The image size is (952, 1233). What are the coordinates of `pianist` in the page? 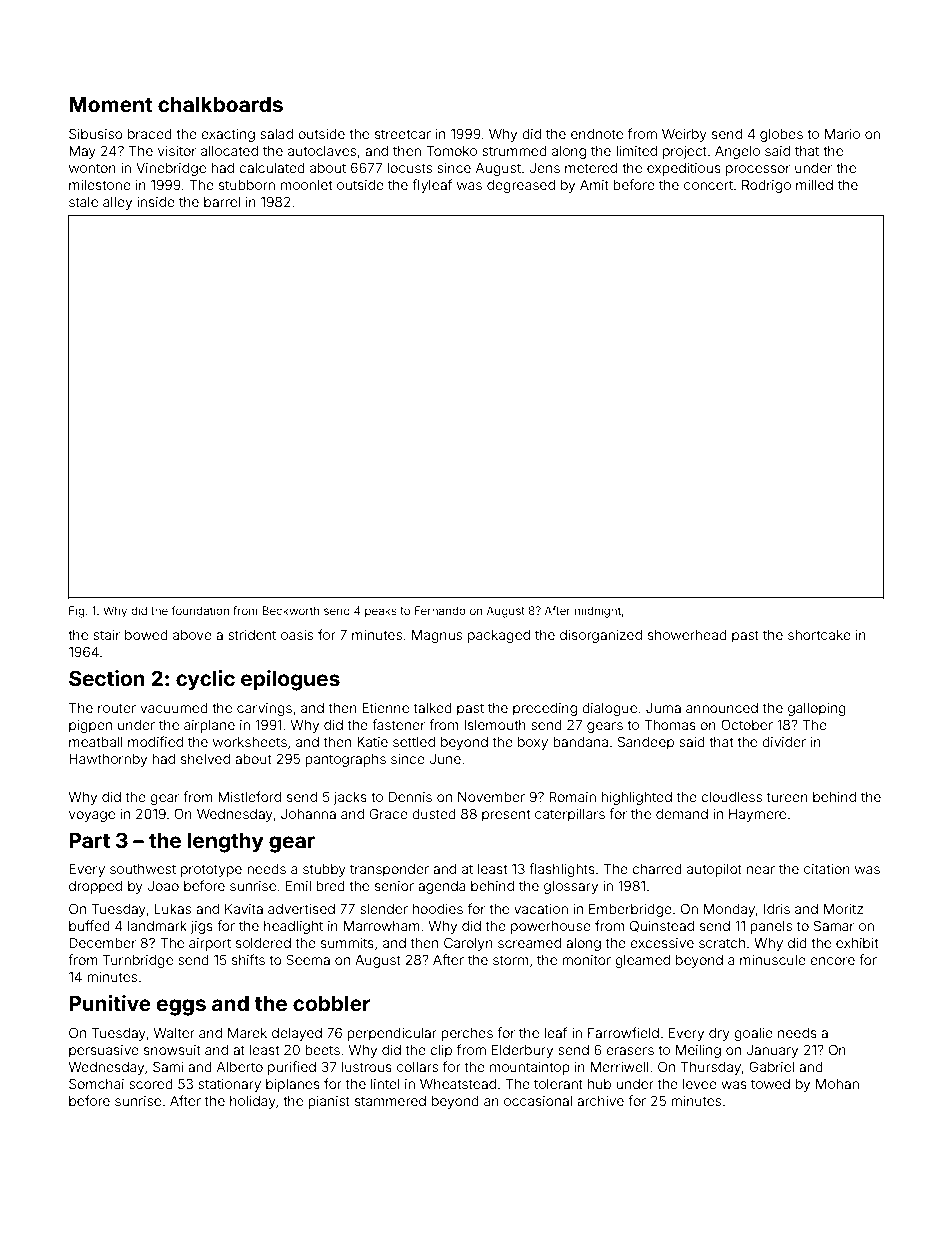 It's located at (329, 1102).
